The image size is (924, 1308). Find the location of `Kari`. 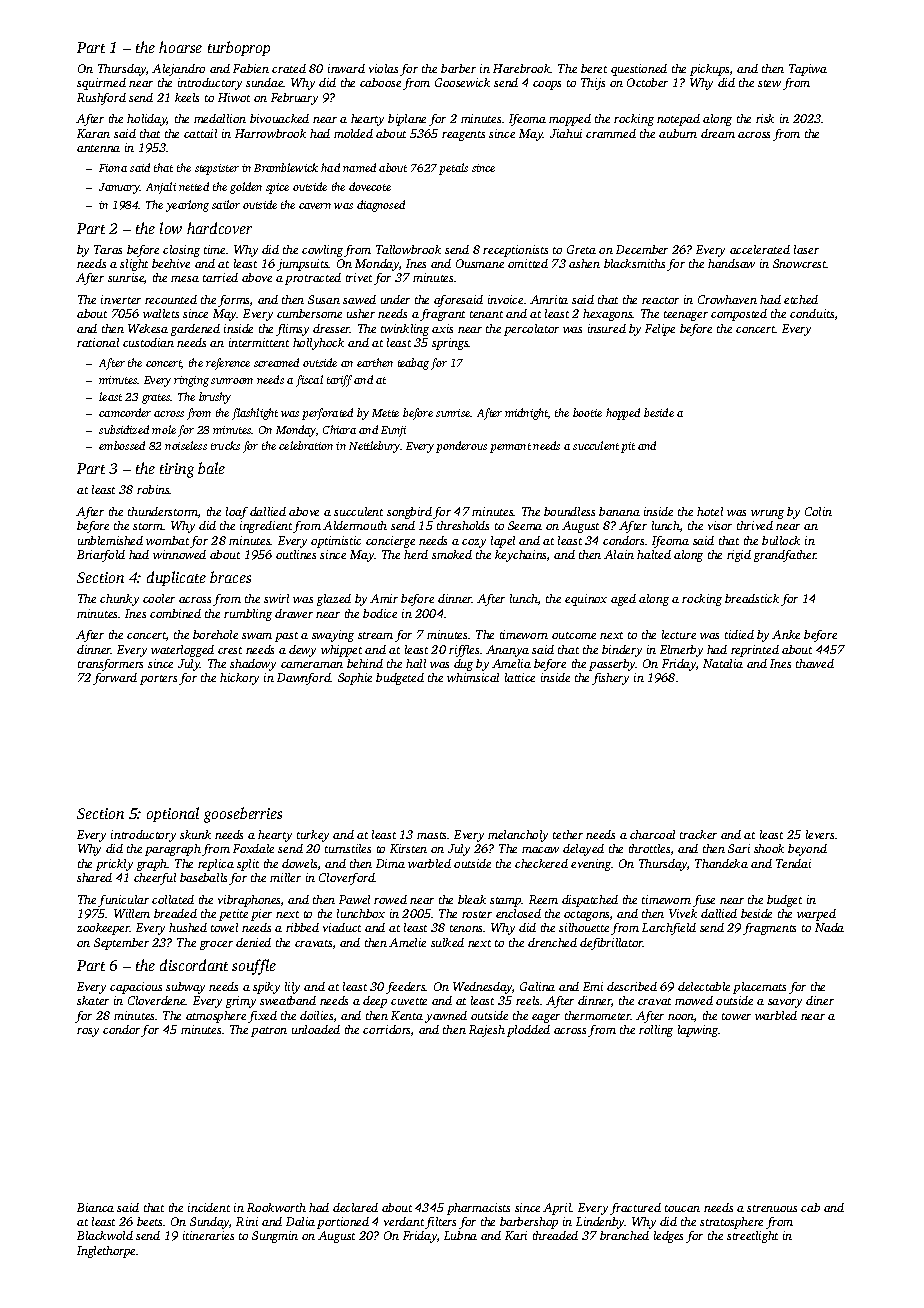

Kari is located at coordinates (516, 1235).
